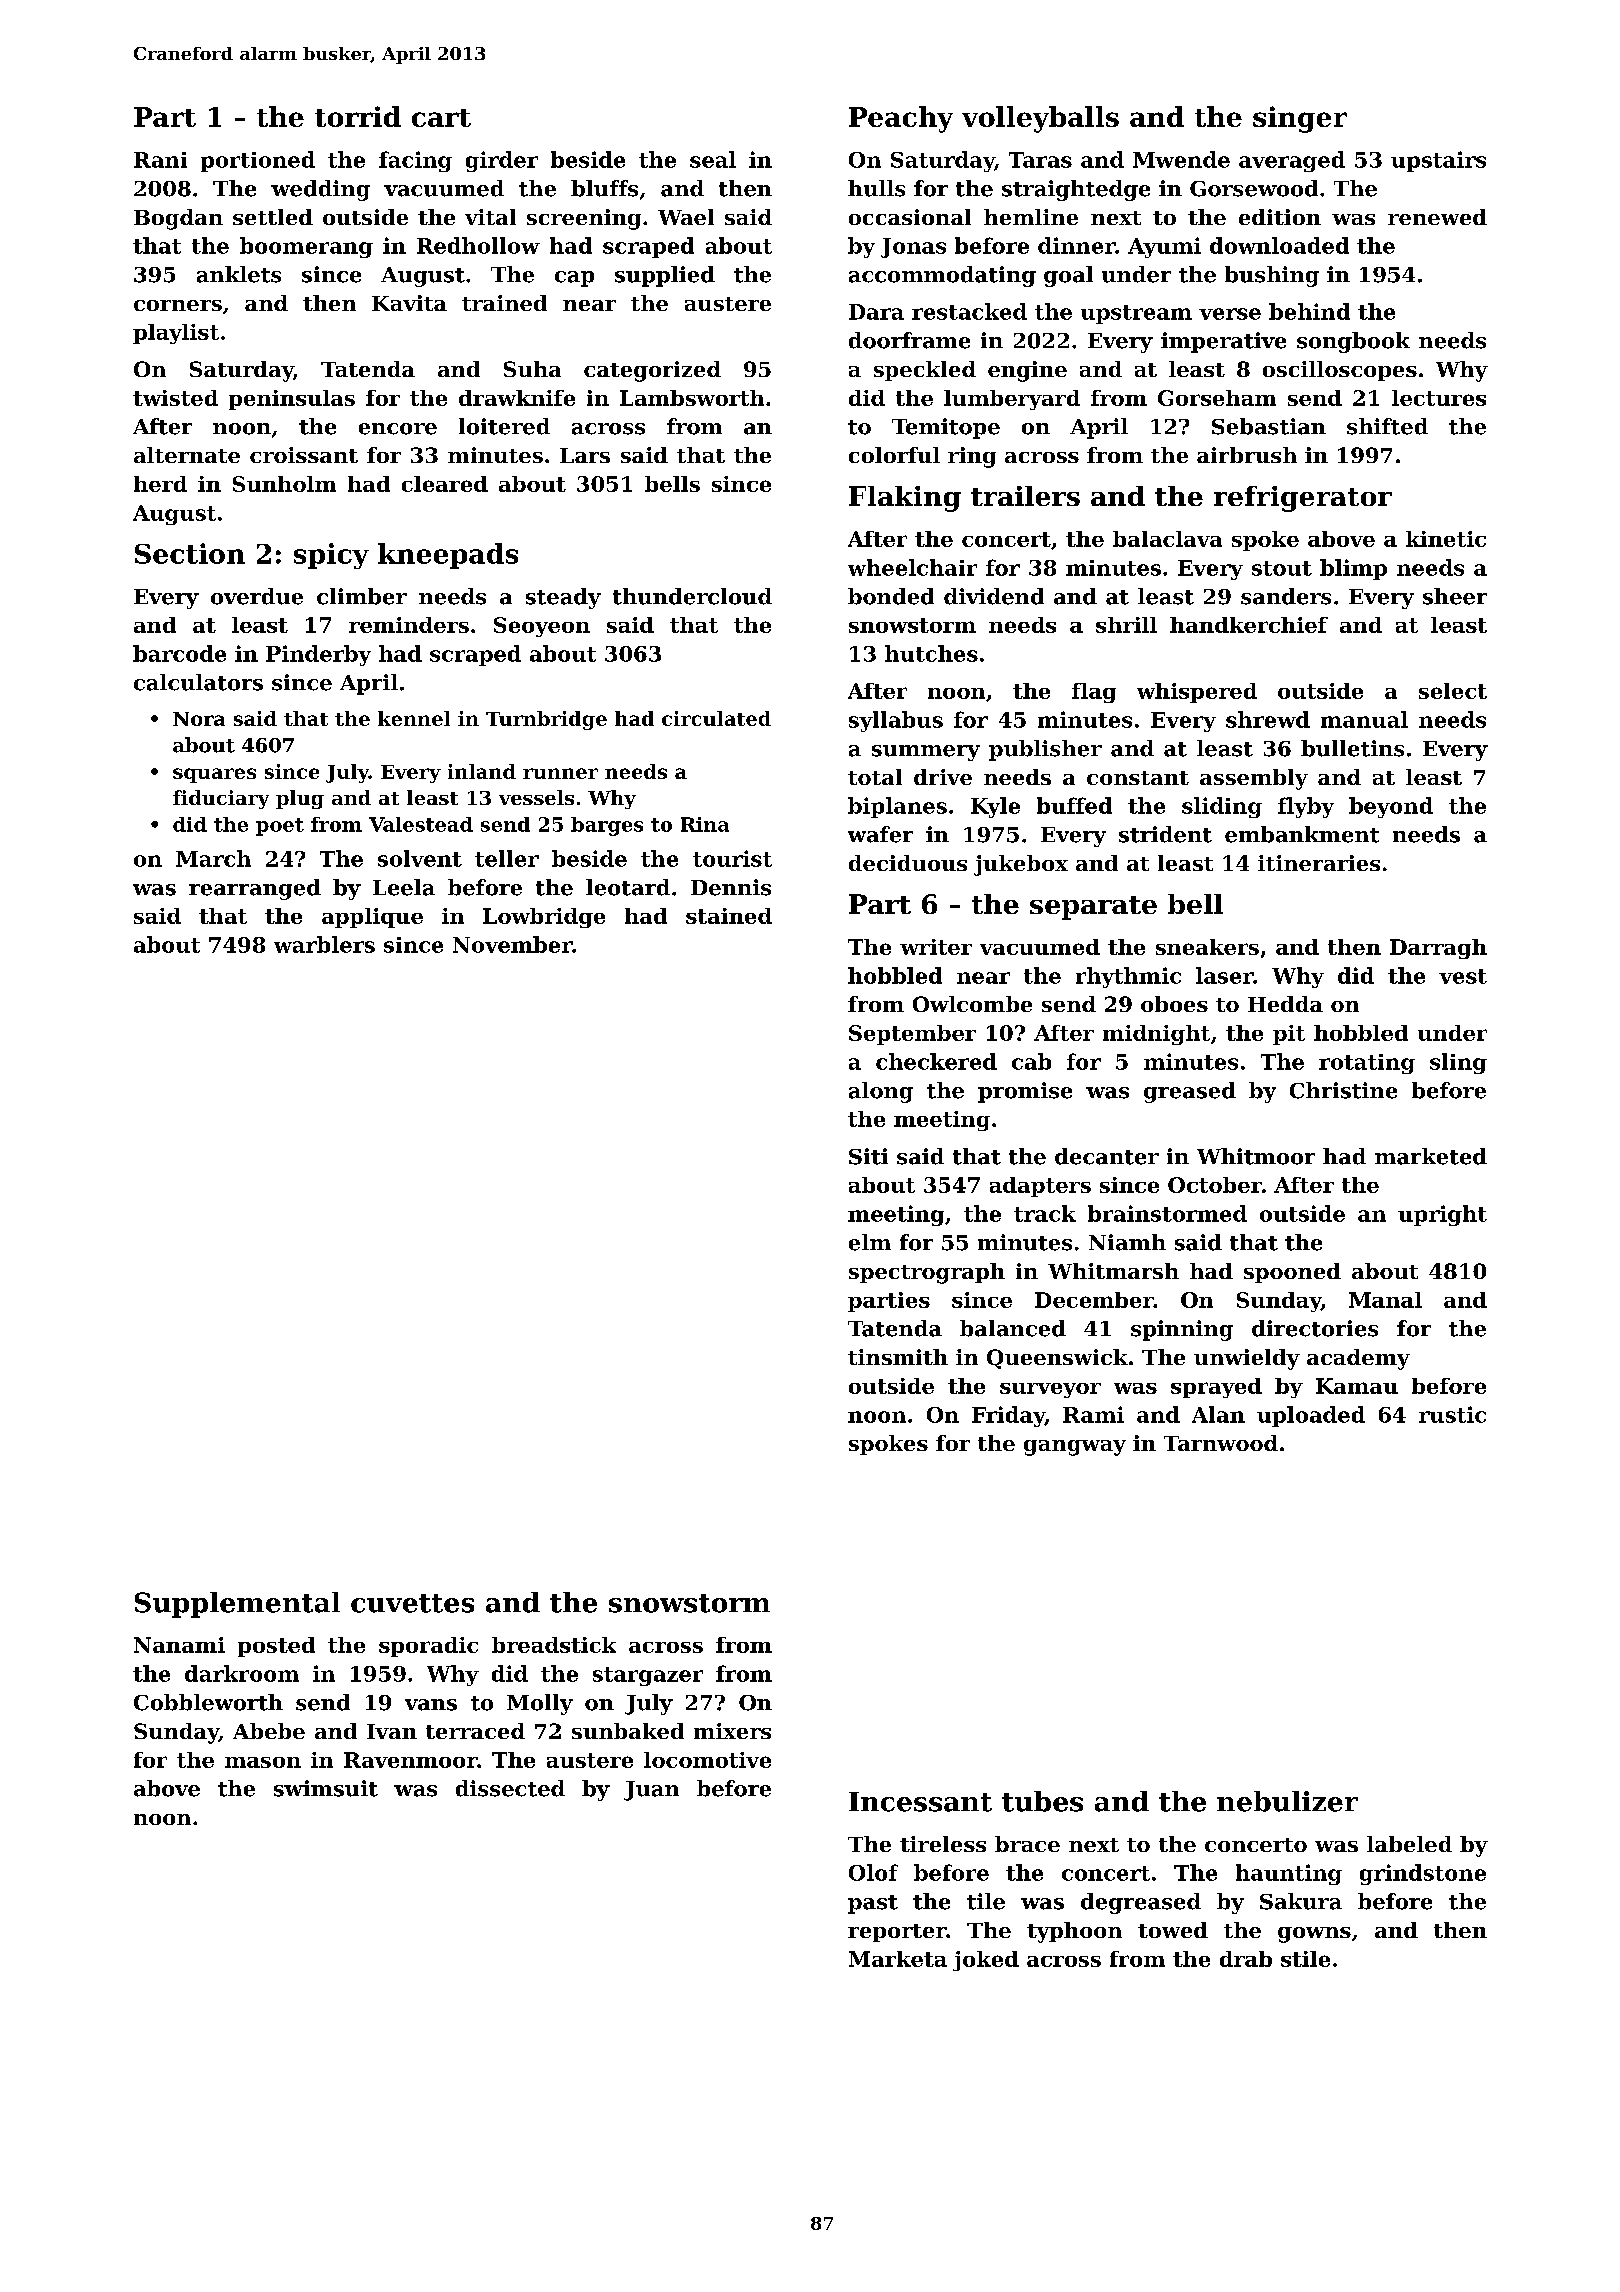 This screenshot has width=1620, height=2292. Describe the element at coordinates (237, 1605) in the screenshot. I see `Supplemental` at that location.
